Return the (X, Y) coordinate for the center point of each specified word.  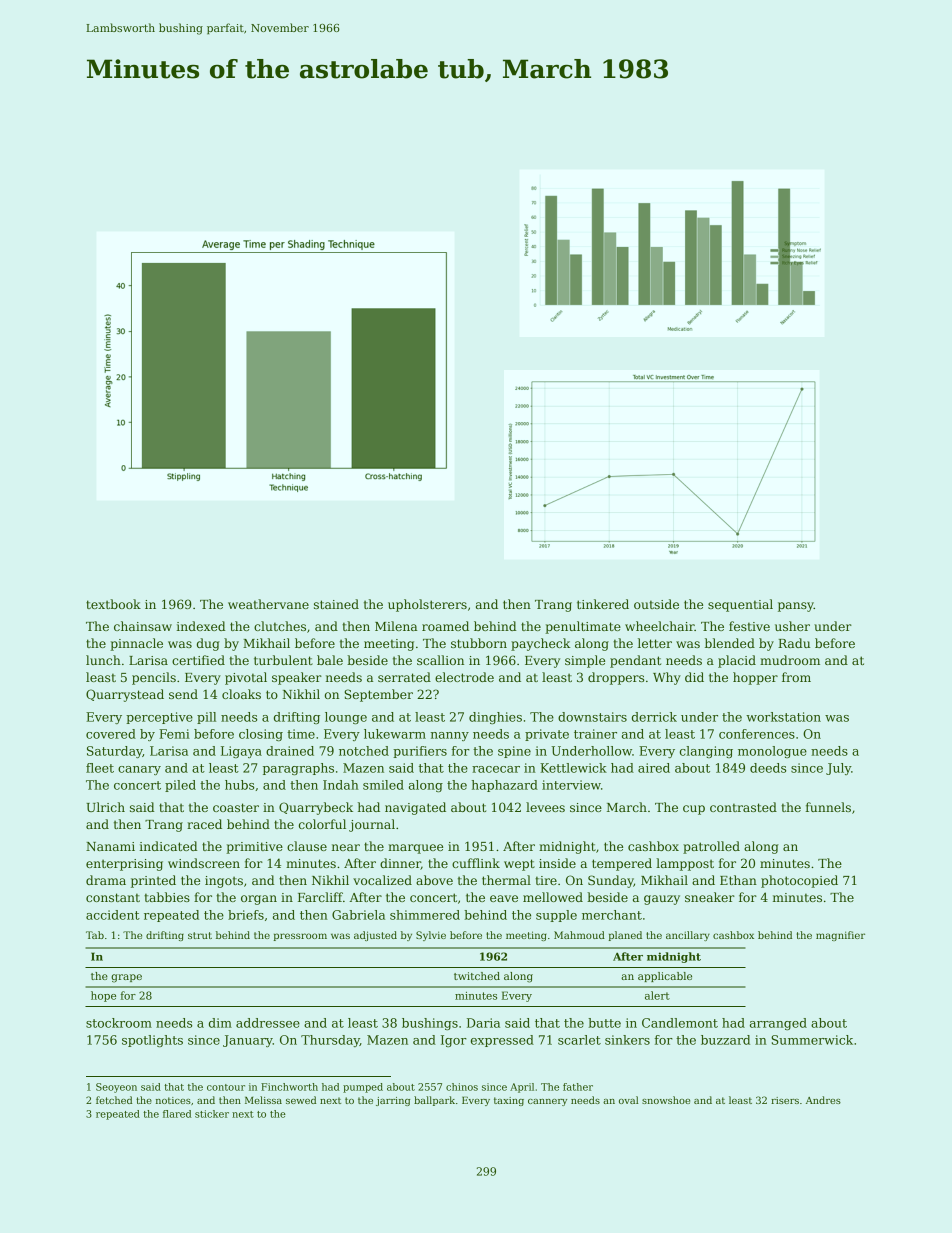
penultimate (583, 627)
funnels (828, 807)
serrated (404, 677)
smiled (383, 785)
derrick (654, 717)
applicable (665, 977)
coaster (236, 807)
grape (126, 978)
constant (113, 897)
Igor (454, 1041)
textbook (113, 604)
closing (261, 735)
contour (226, 1087)
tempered (622, 864)
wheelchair (660, 626)
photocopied (799, 881)
